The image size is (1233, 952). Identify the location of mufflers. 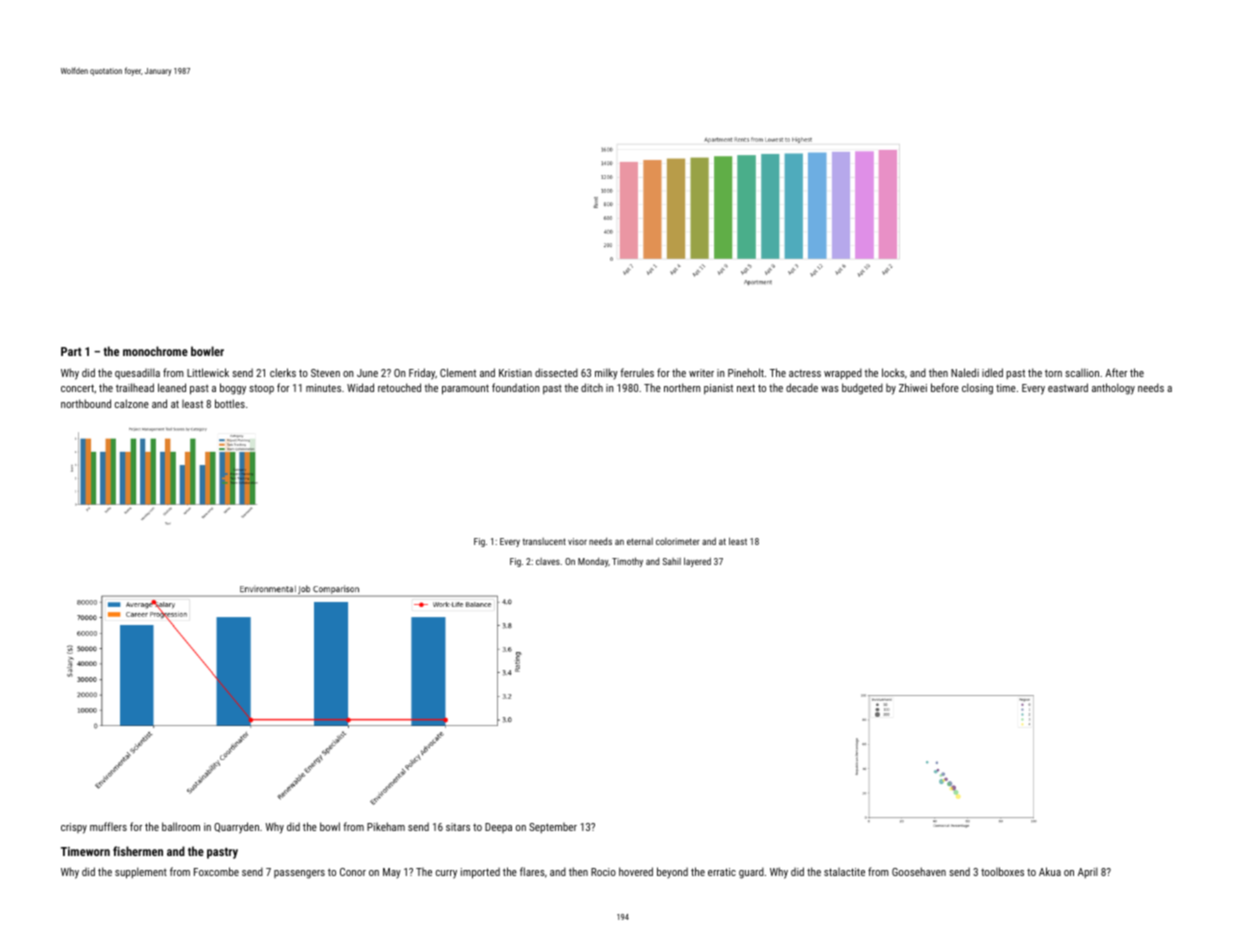
(108, 826).
